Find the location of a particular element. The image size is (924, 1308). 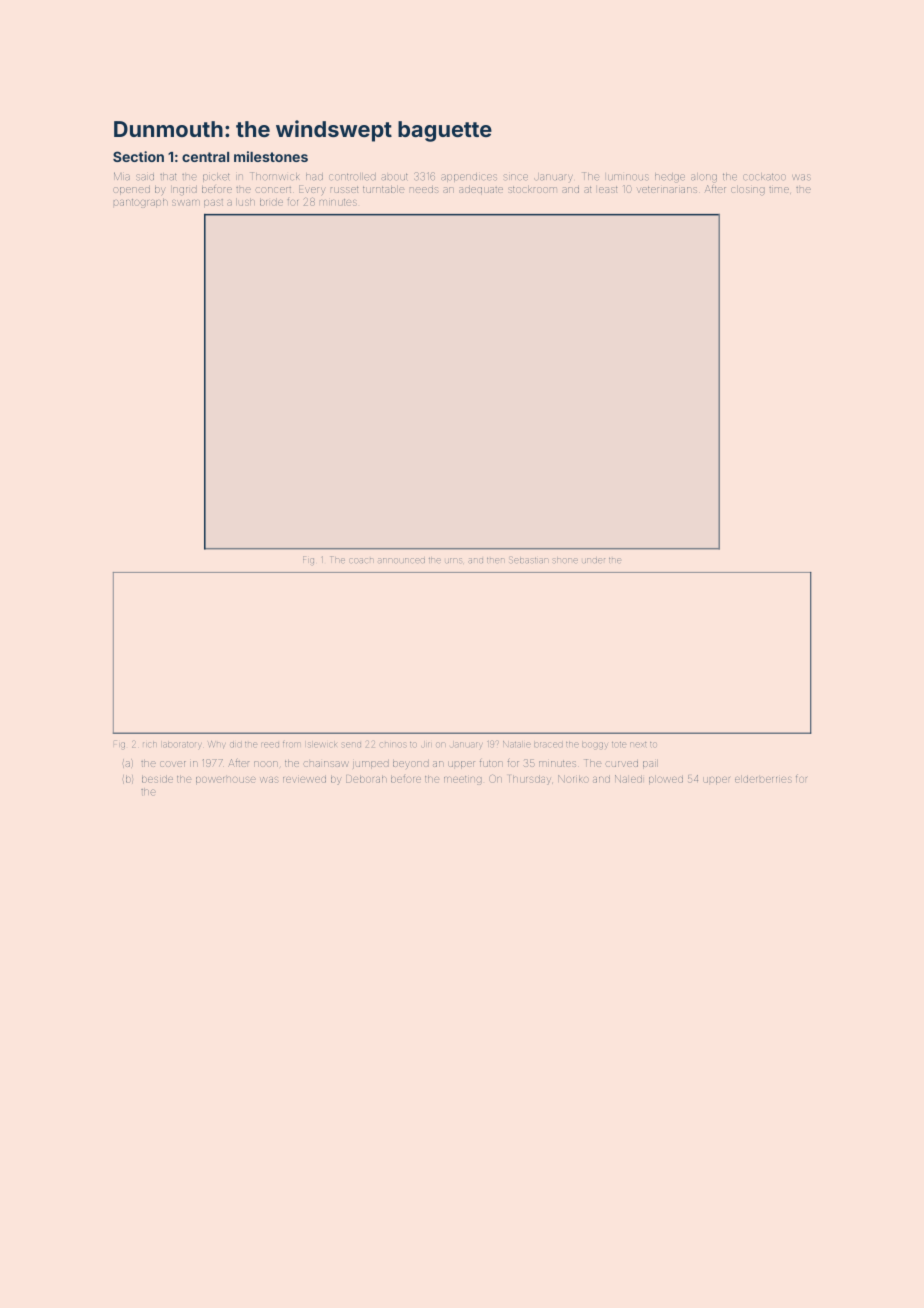

swam is located at coordinates (186, 203).
